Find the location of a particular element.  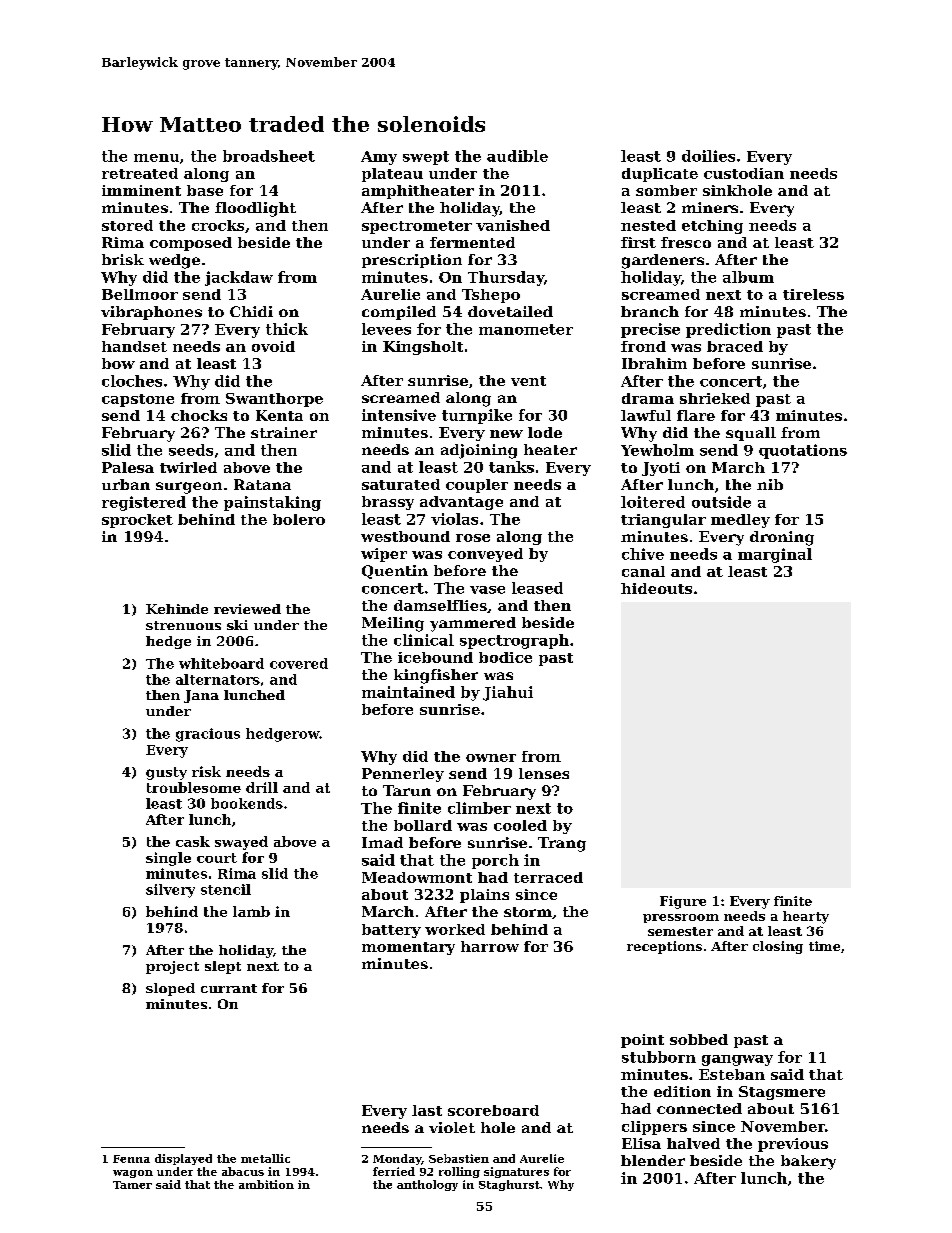

vibraphones is located at coordinates (151, 313).
